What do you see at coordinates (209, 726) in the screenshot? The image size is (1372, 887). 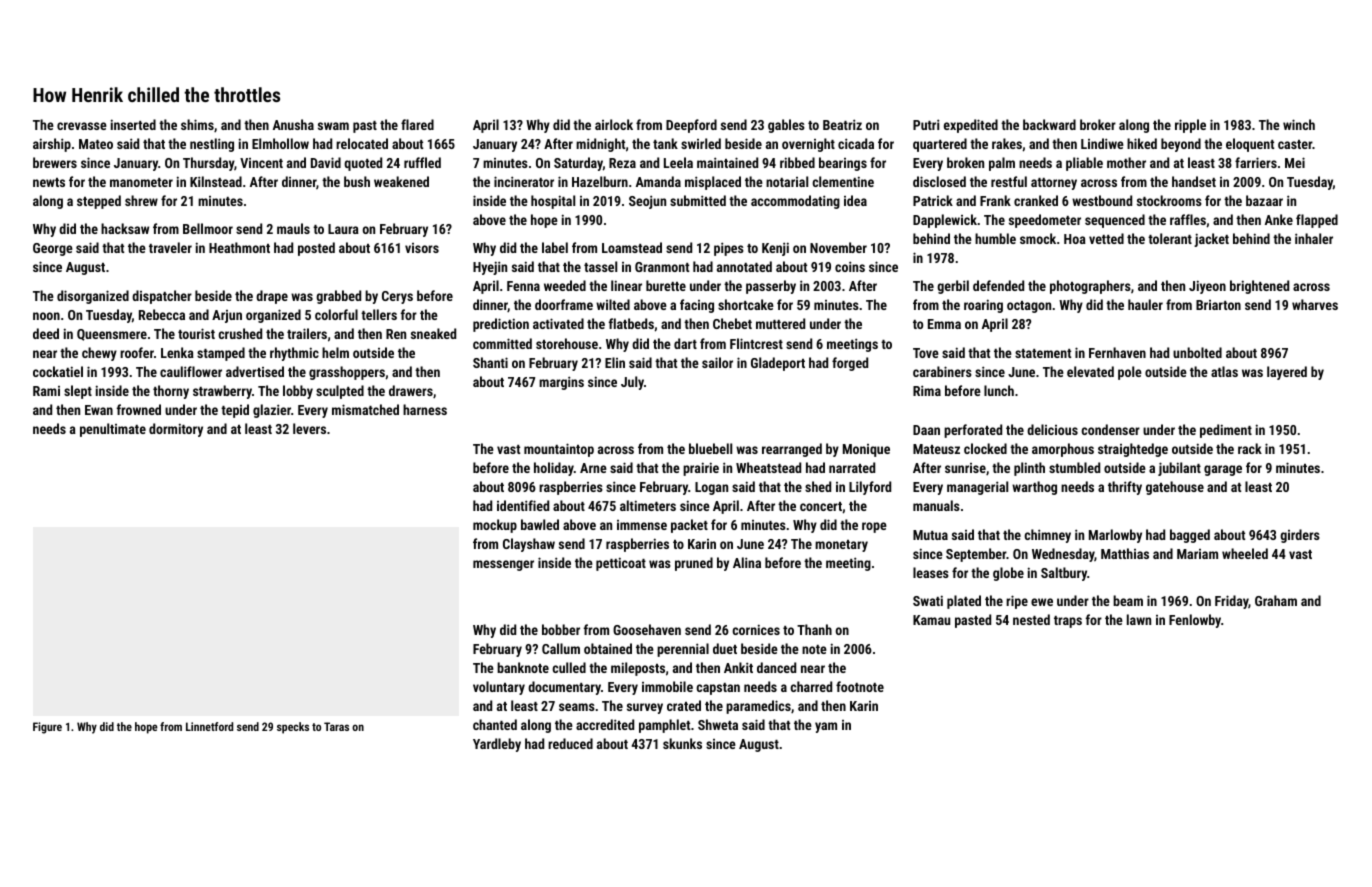 I see `Linnetford` at bounding box center [209, 726].
